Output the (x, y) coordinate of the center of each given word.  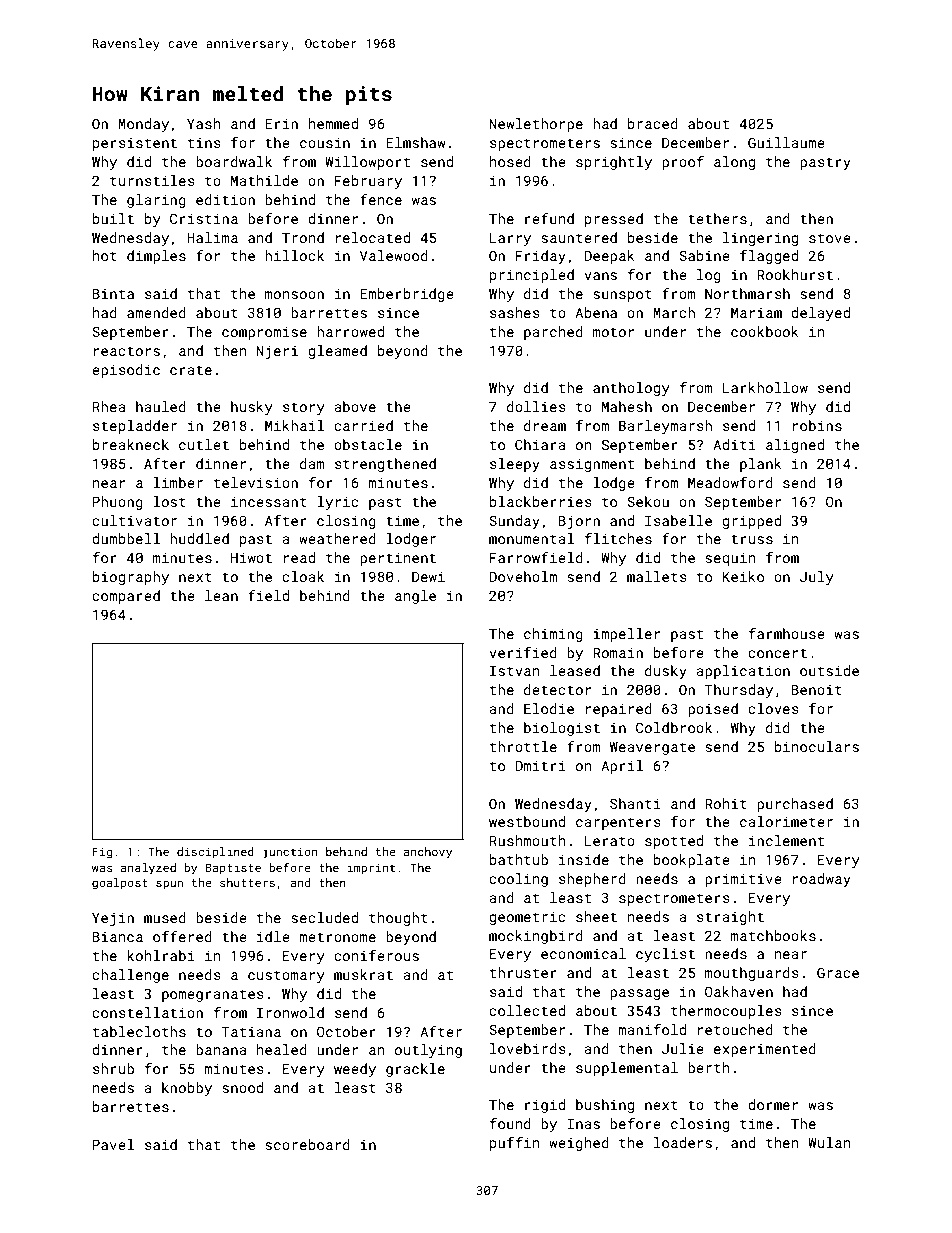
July (816, 578)
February (368, 182)
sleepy (515, 465)
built (113, 218)
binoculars (817, 746)
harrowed (350, 331)
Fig (102, 853)
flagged (769, 257)
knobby (187, 1089)
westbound (527, 821)
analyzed (148, 869)
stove (830, 238)
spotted (674, 842)
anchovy (428, 853)
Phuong (118, 503)
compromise (264, 333)
